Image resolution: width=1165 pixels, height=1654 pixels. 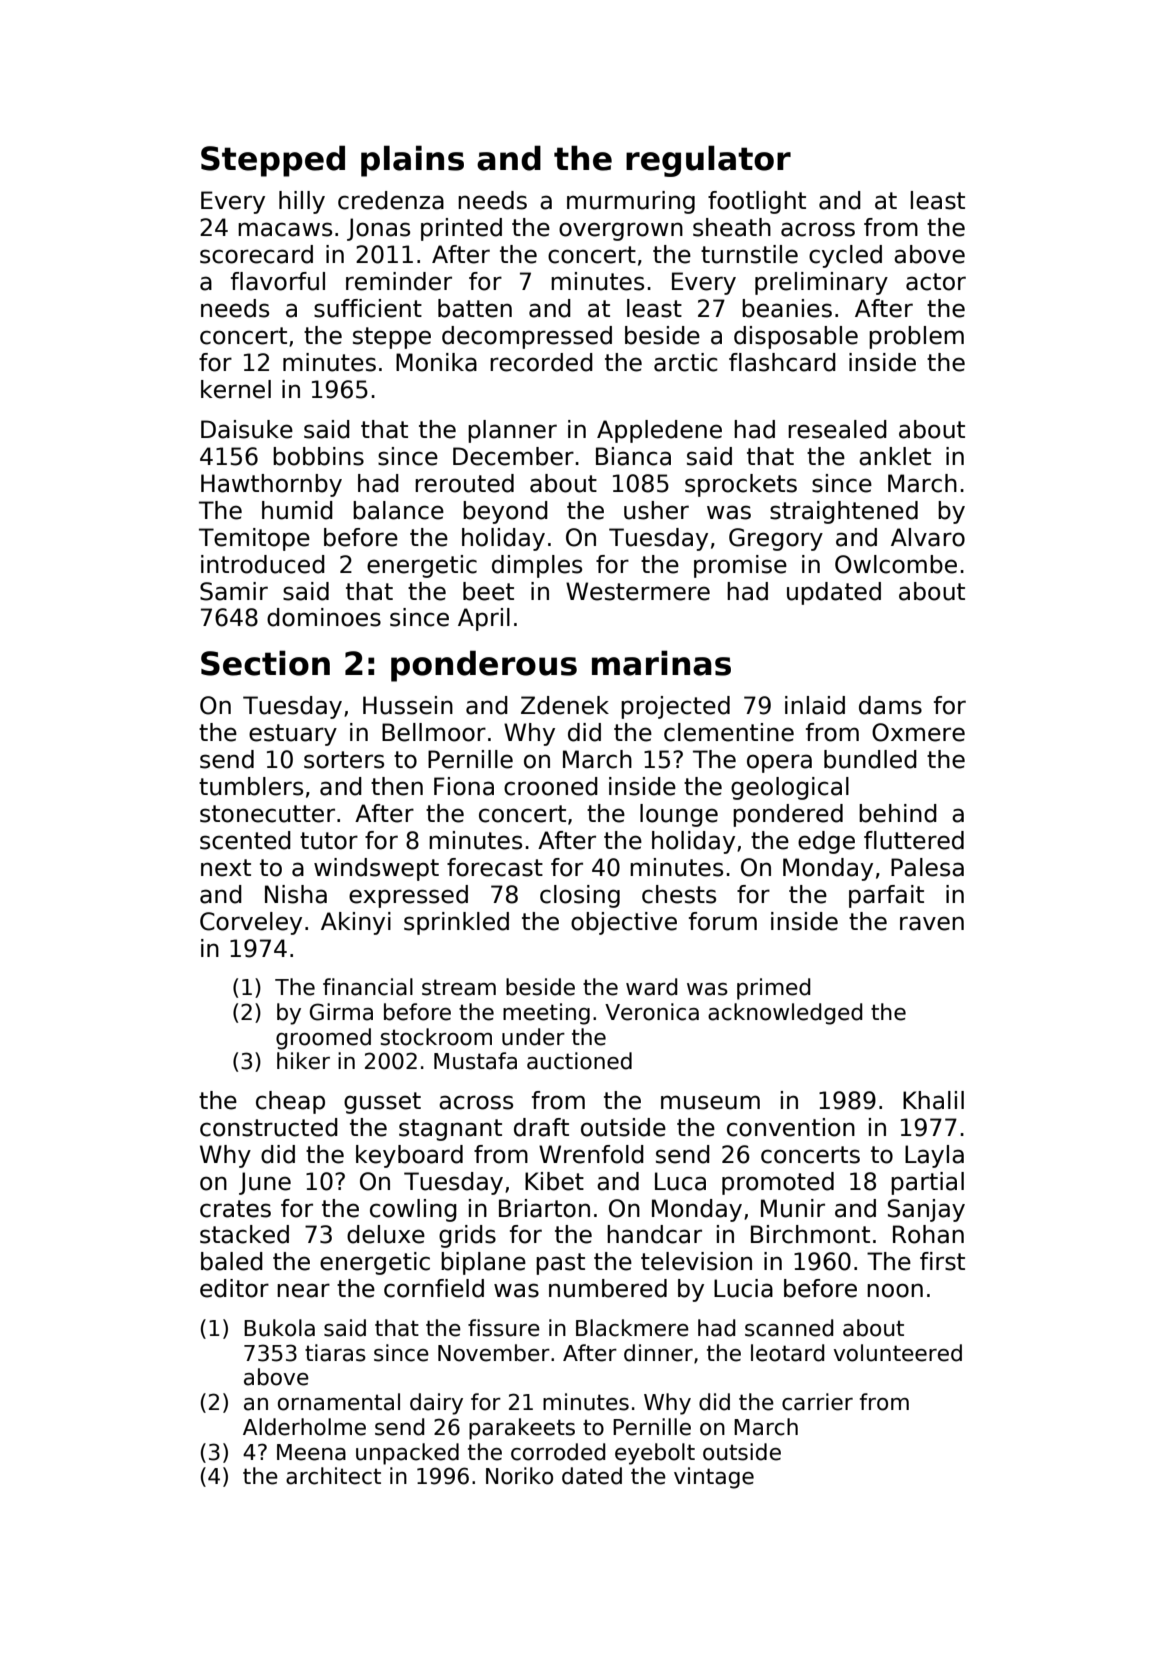 What do you see at coordinates (631, 202) in the page?
I see `murmuring` at bounding box center [631, 202].
